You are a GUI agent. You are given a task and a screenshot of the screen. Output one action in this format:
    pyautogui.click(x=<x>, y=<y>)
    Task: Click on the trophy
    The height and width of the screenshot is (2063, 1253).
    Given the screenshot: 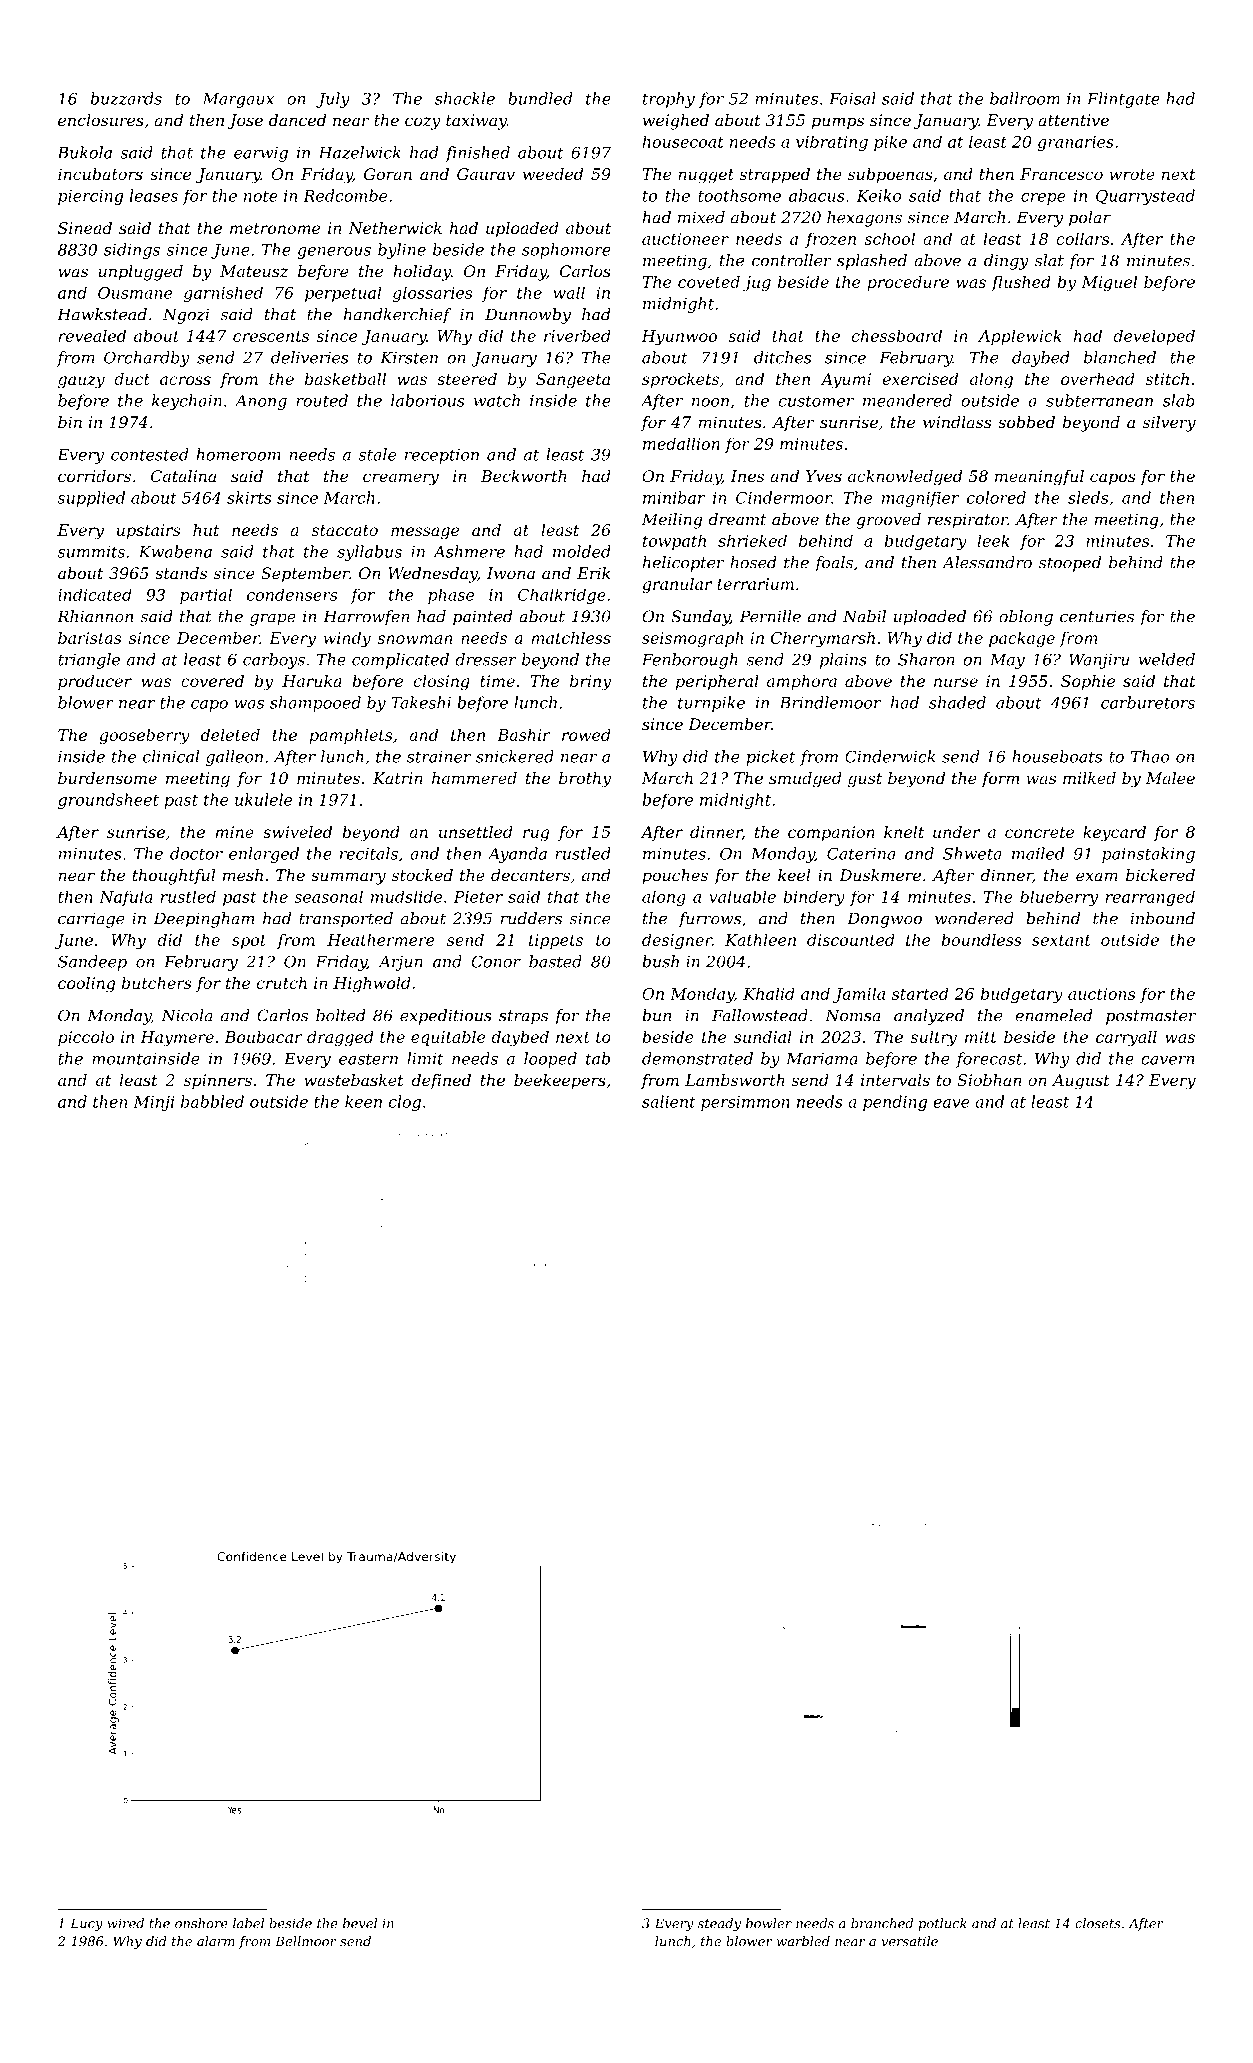 What is the action you would take?
    pyautogui.click(x=669, y=100)
